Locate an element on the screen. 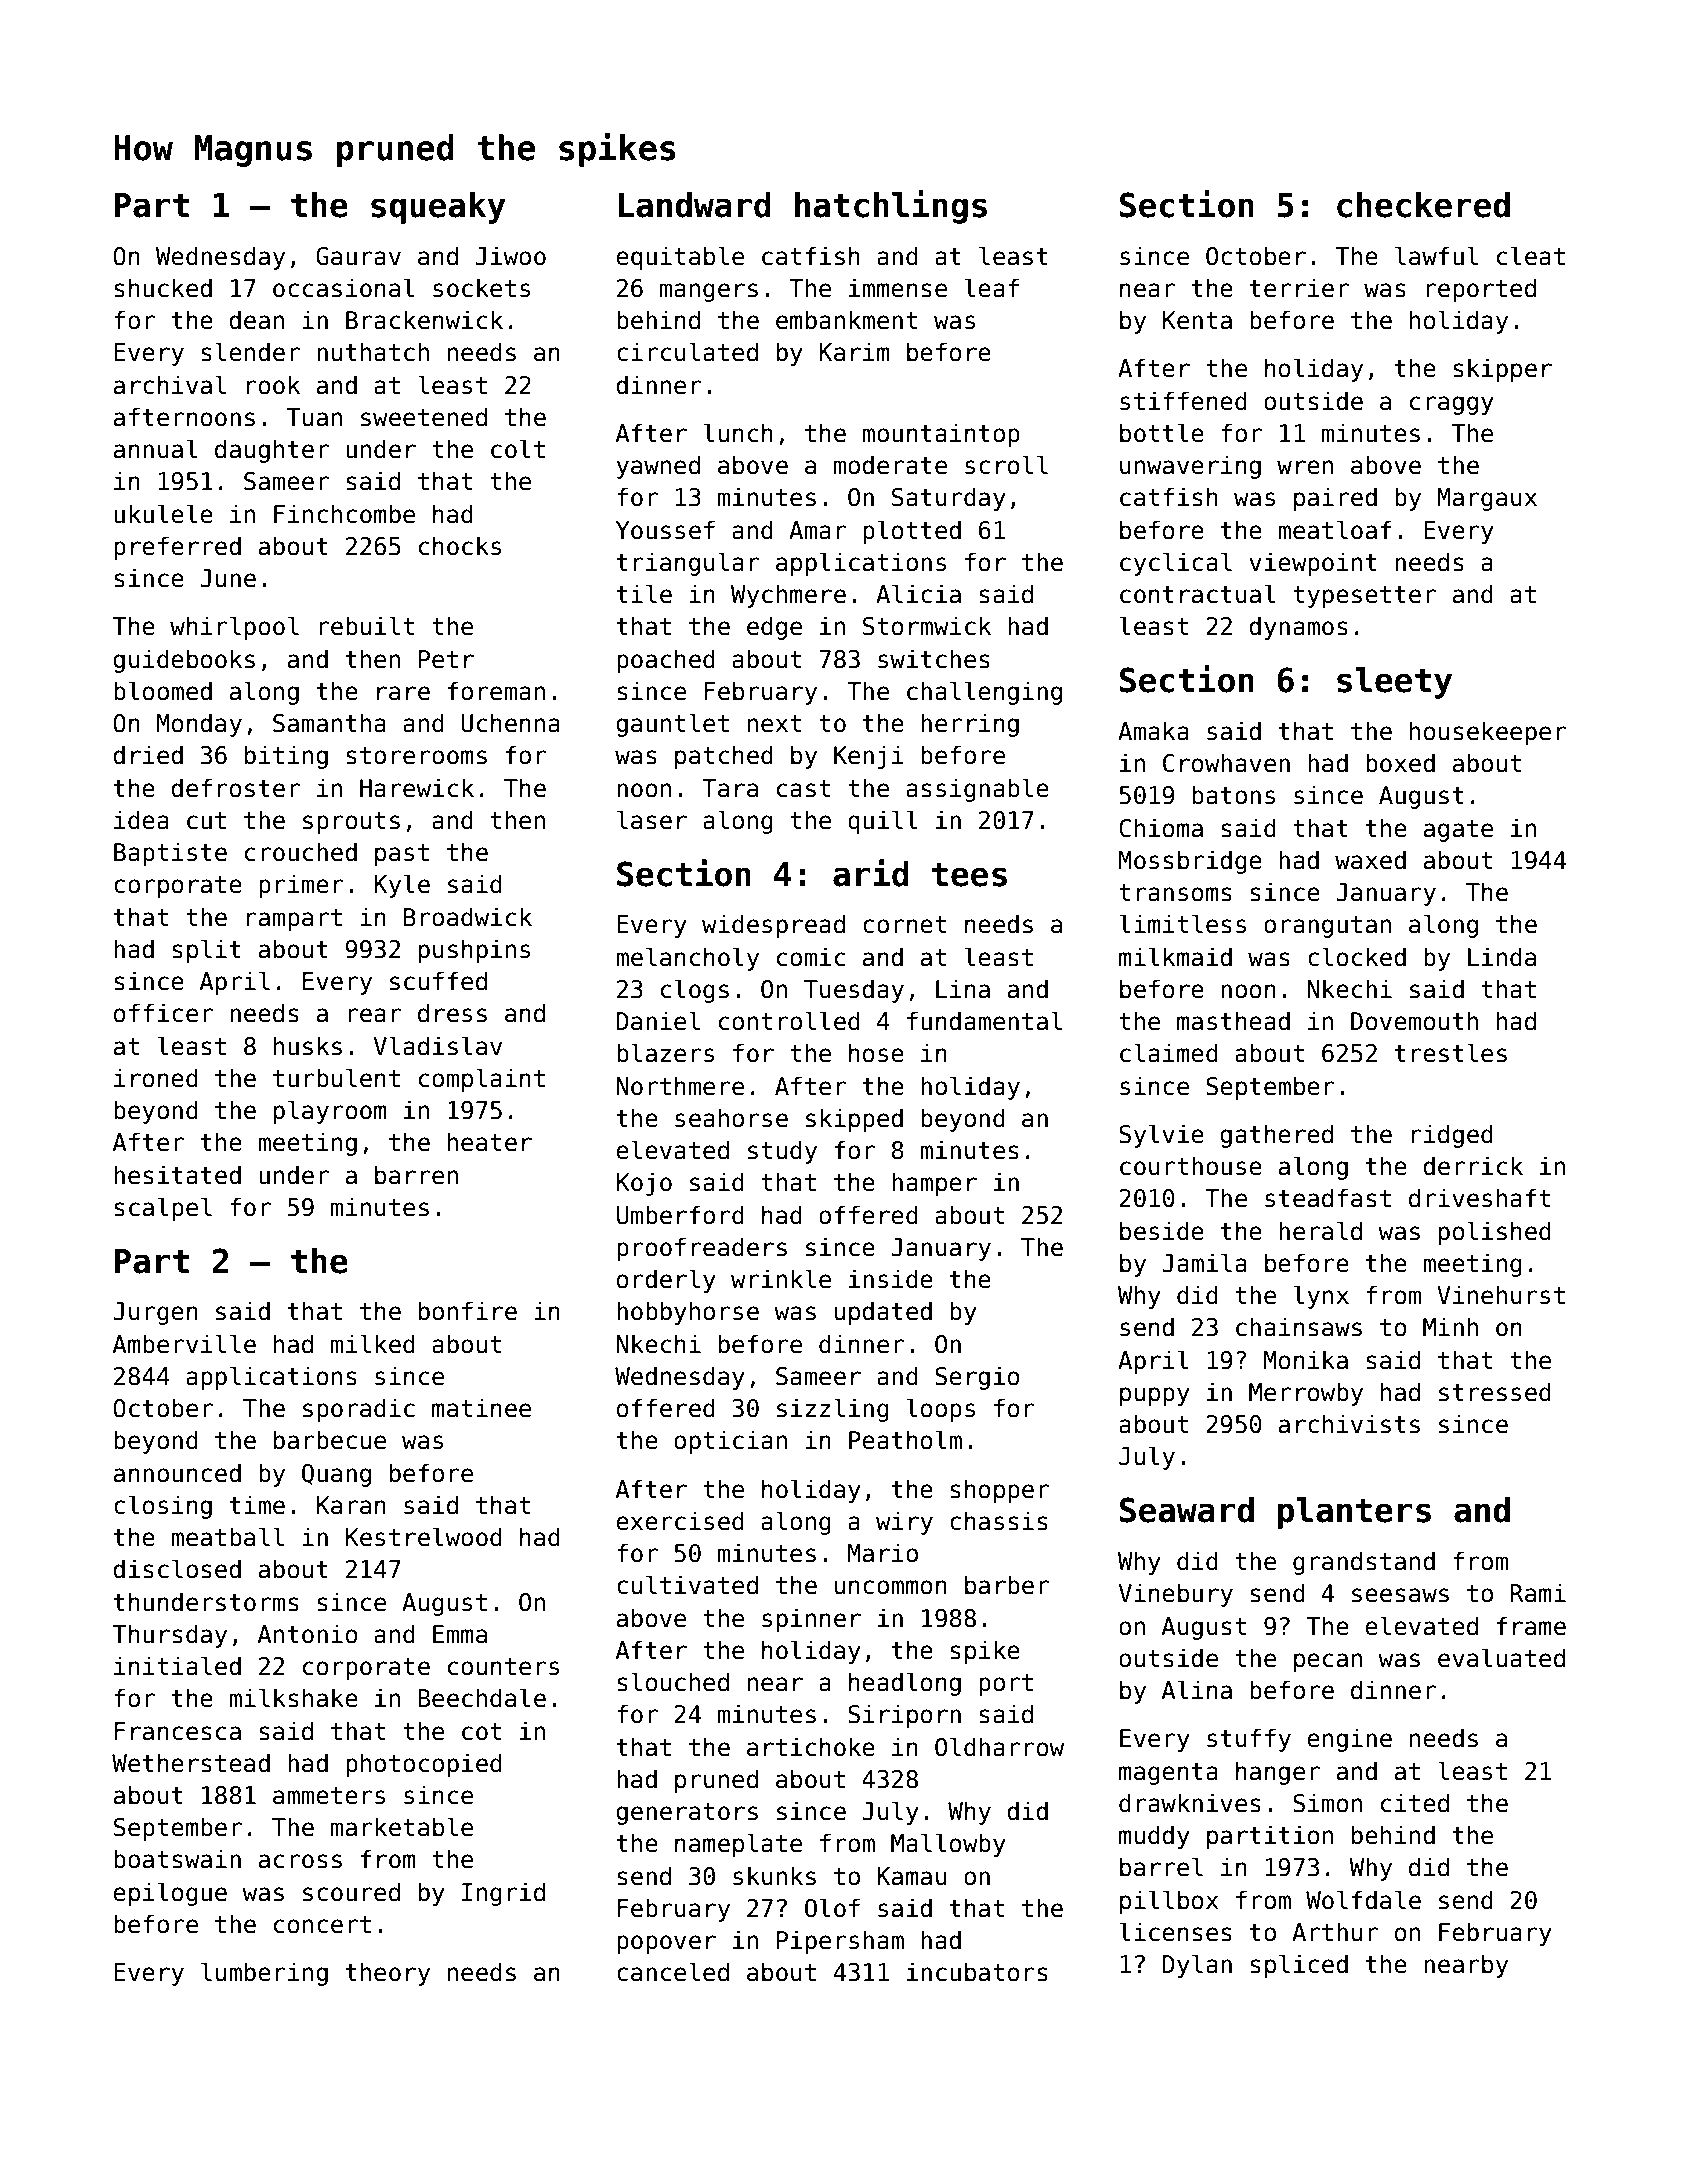 This screenshot has width=1683, height=2178. Karim is located at coordinates (854, 352).
